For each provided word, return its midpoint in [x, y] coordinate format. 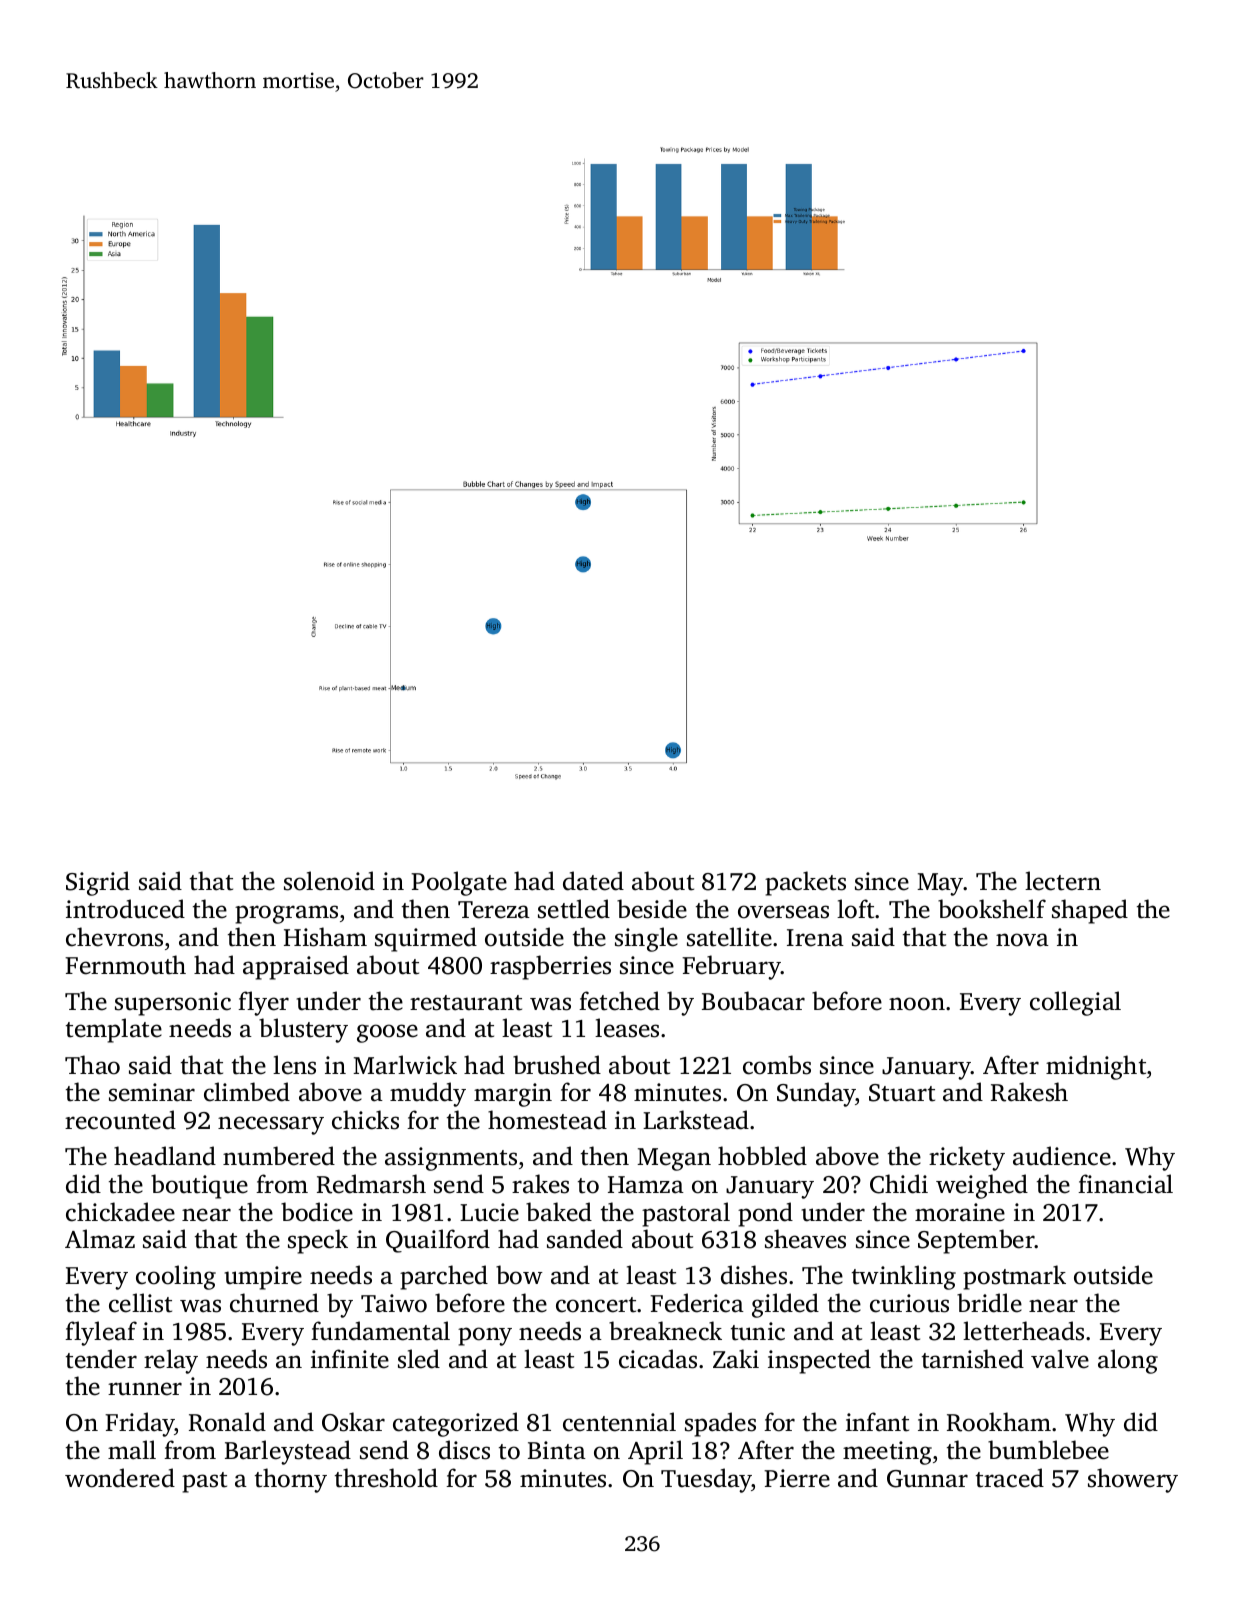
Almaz [100, 1239]
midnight [1096, 1067]
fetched [619, 1001]
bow [519, 1275]
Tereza [494, 910]
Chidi [899, 1184]
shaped [1090, 911]
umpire [263, 1278]
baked [559, 1212]
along [1128, 1361]
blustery [303, 1030]
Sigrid [98, 883]
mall [132, 1450]
